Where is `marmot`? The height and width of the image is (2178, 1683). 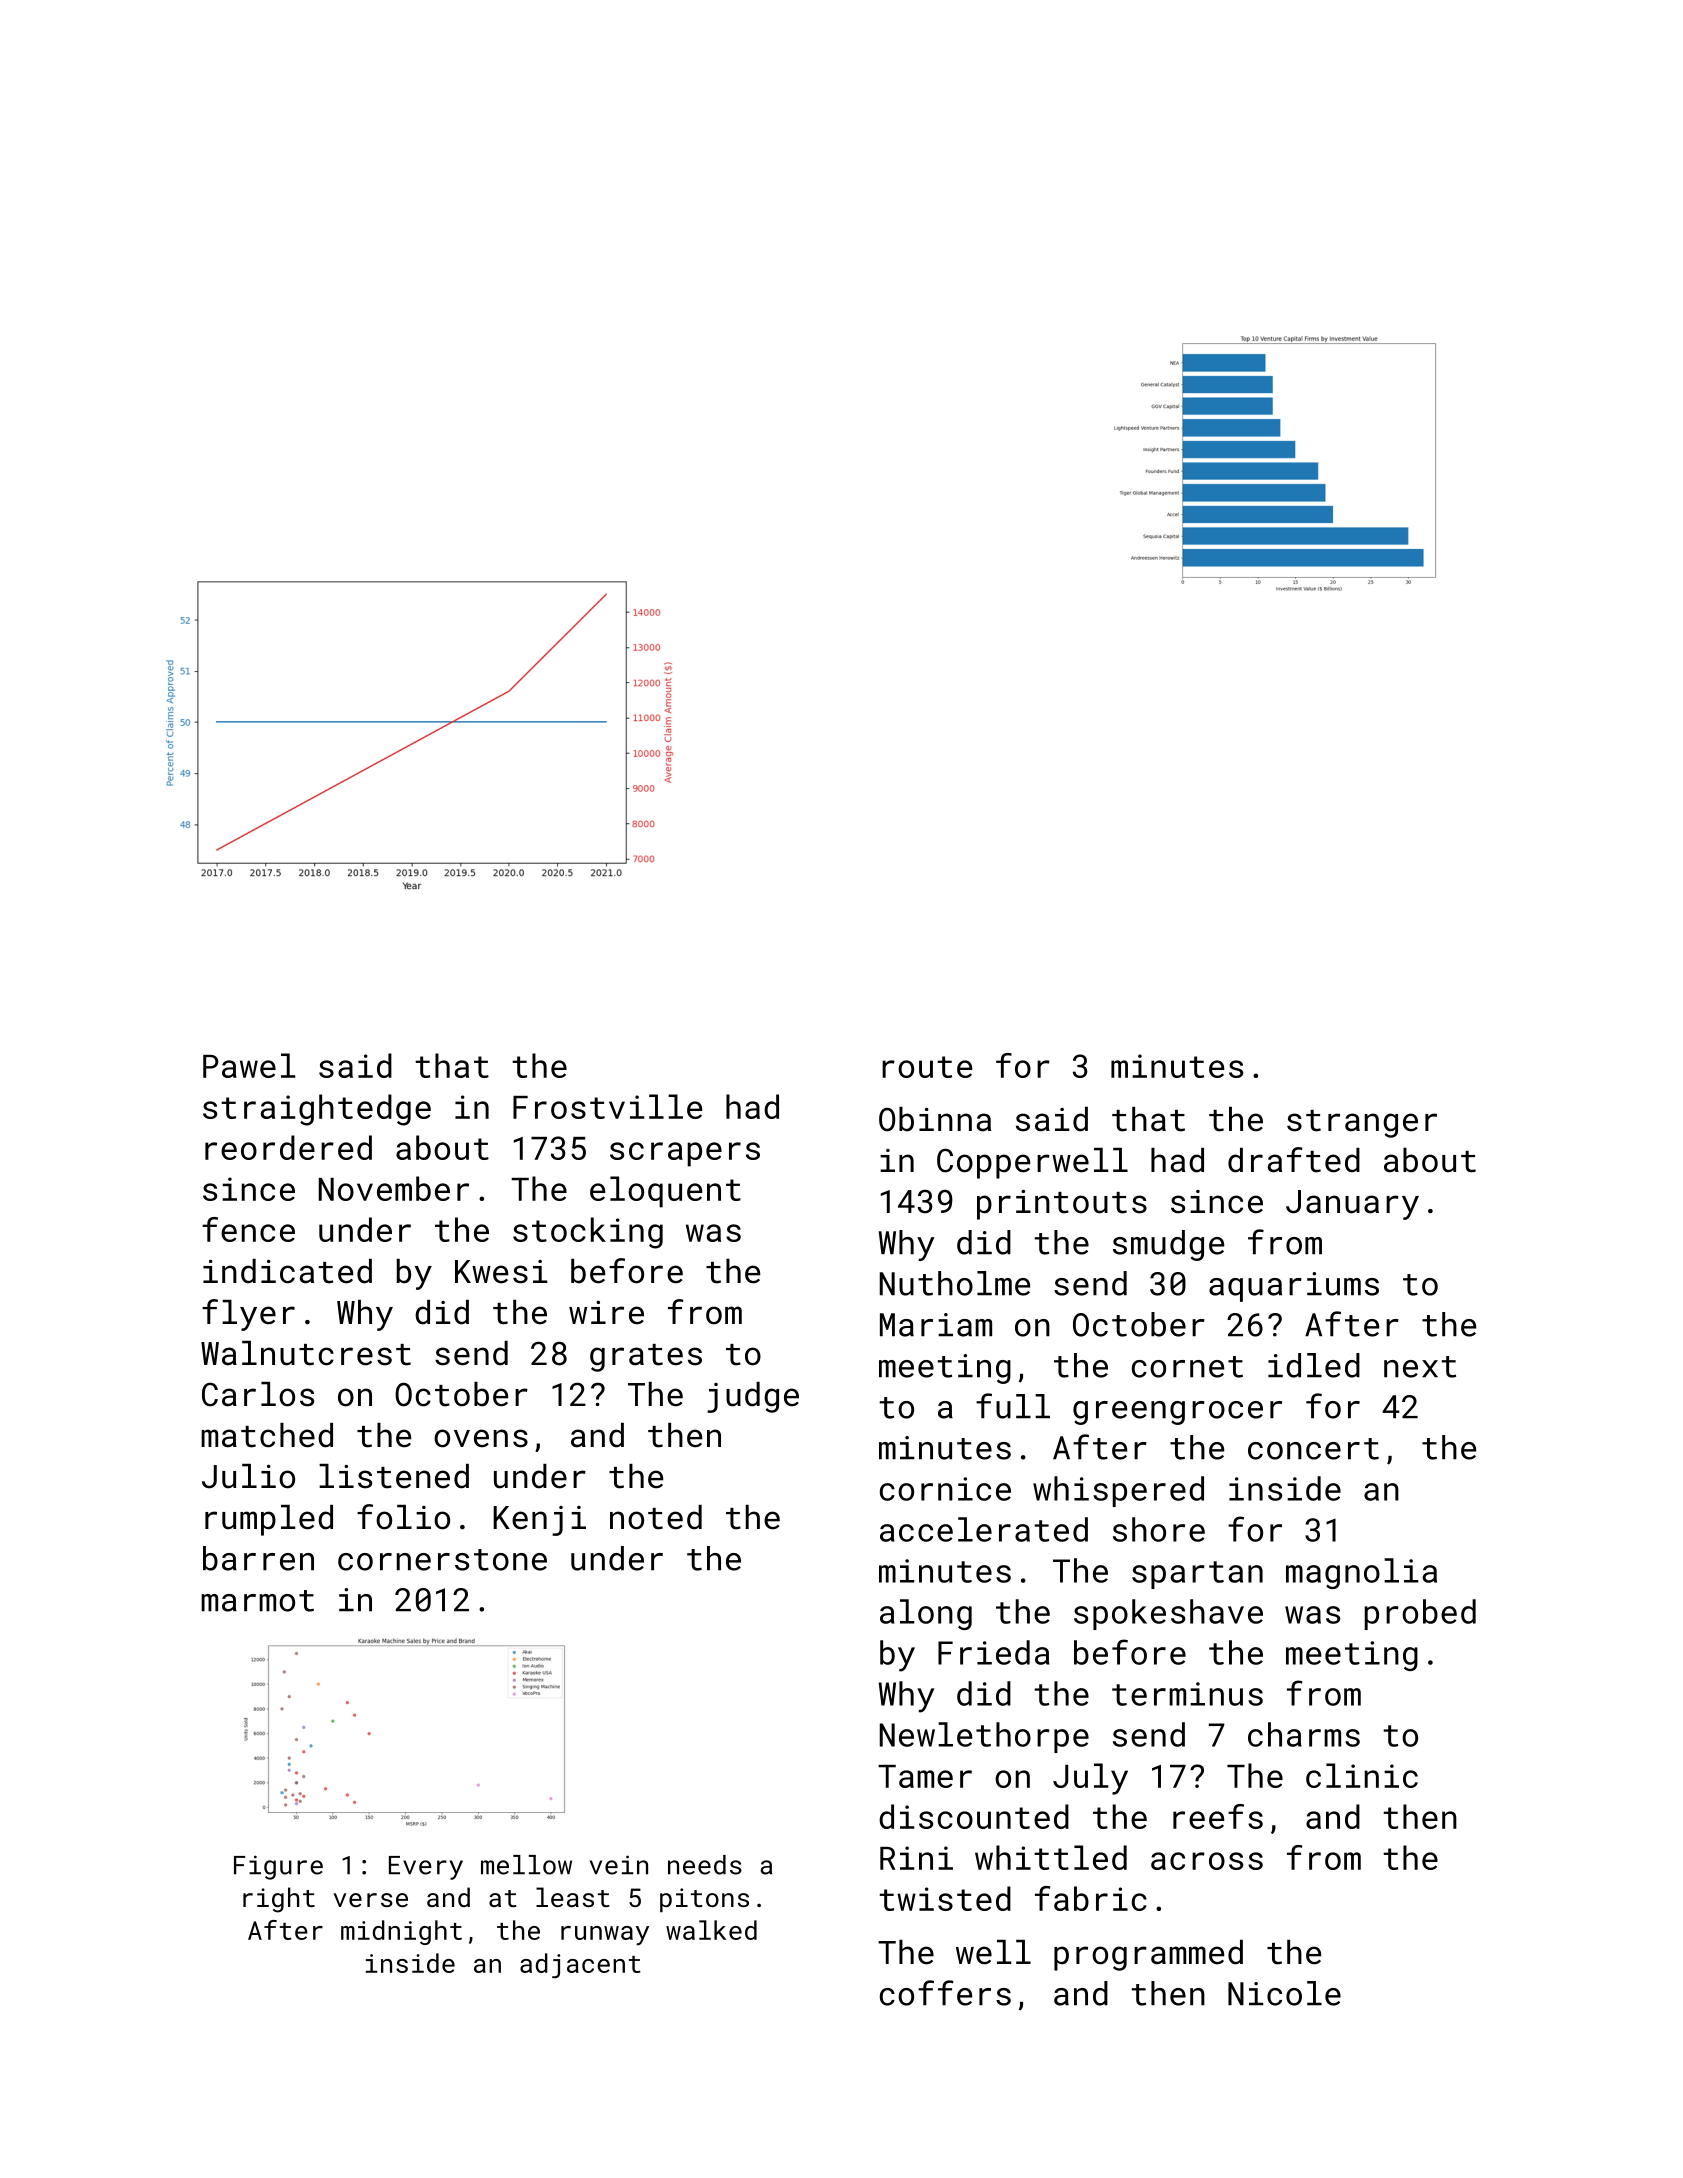 marmot is located at coordinates (257, 1601).
